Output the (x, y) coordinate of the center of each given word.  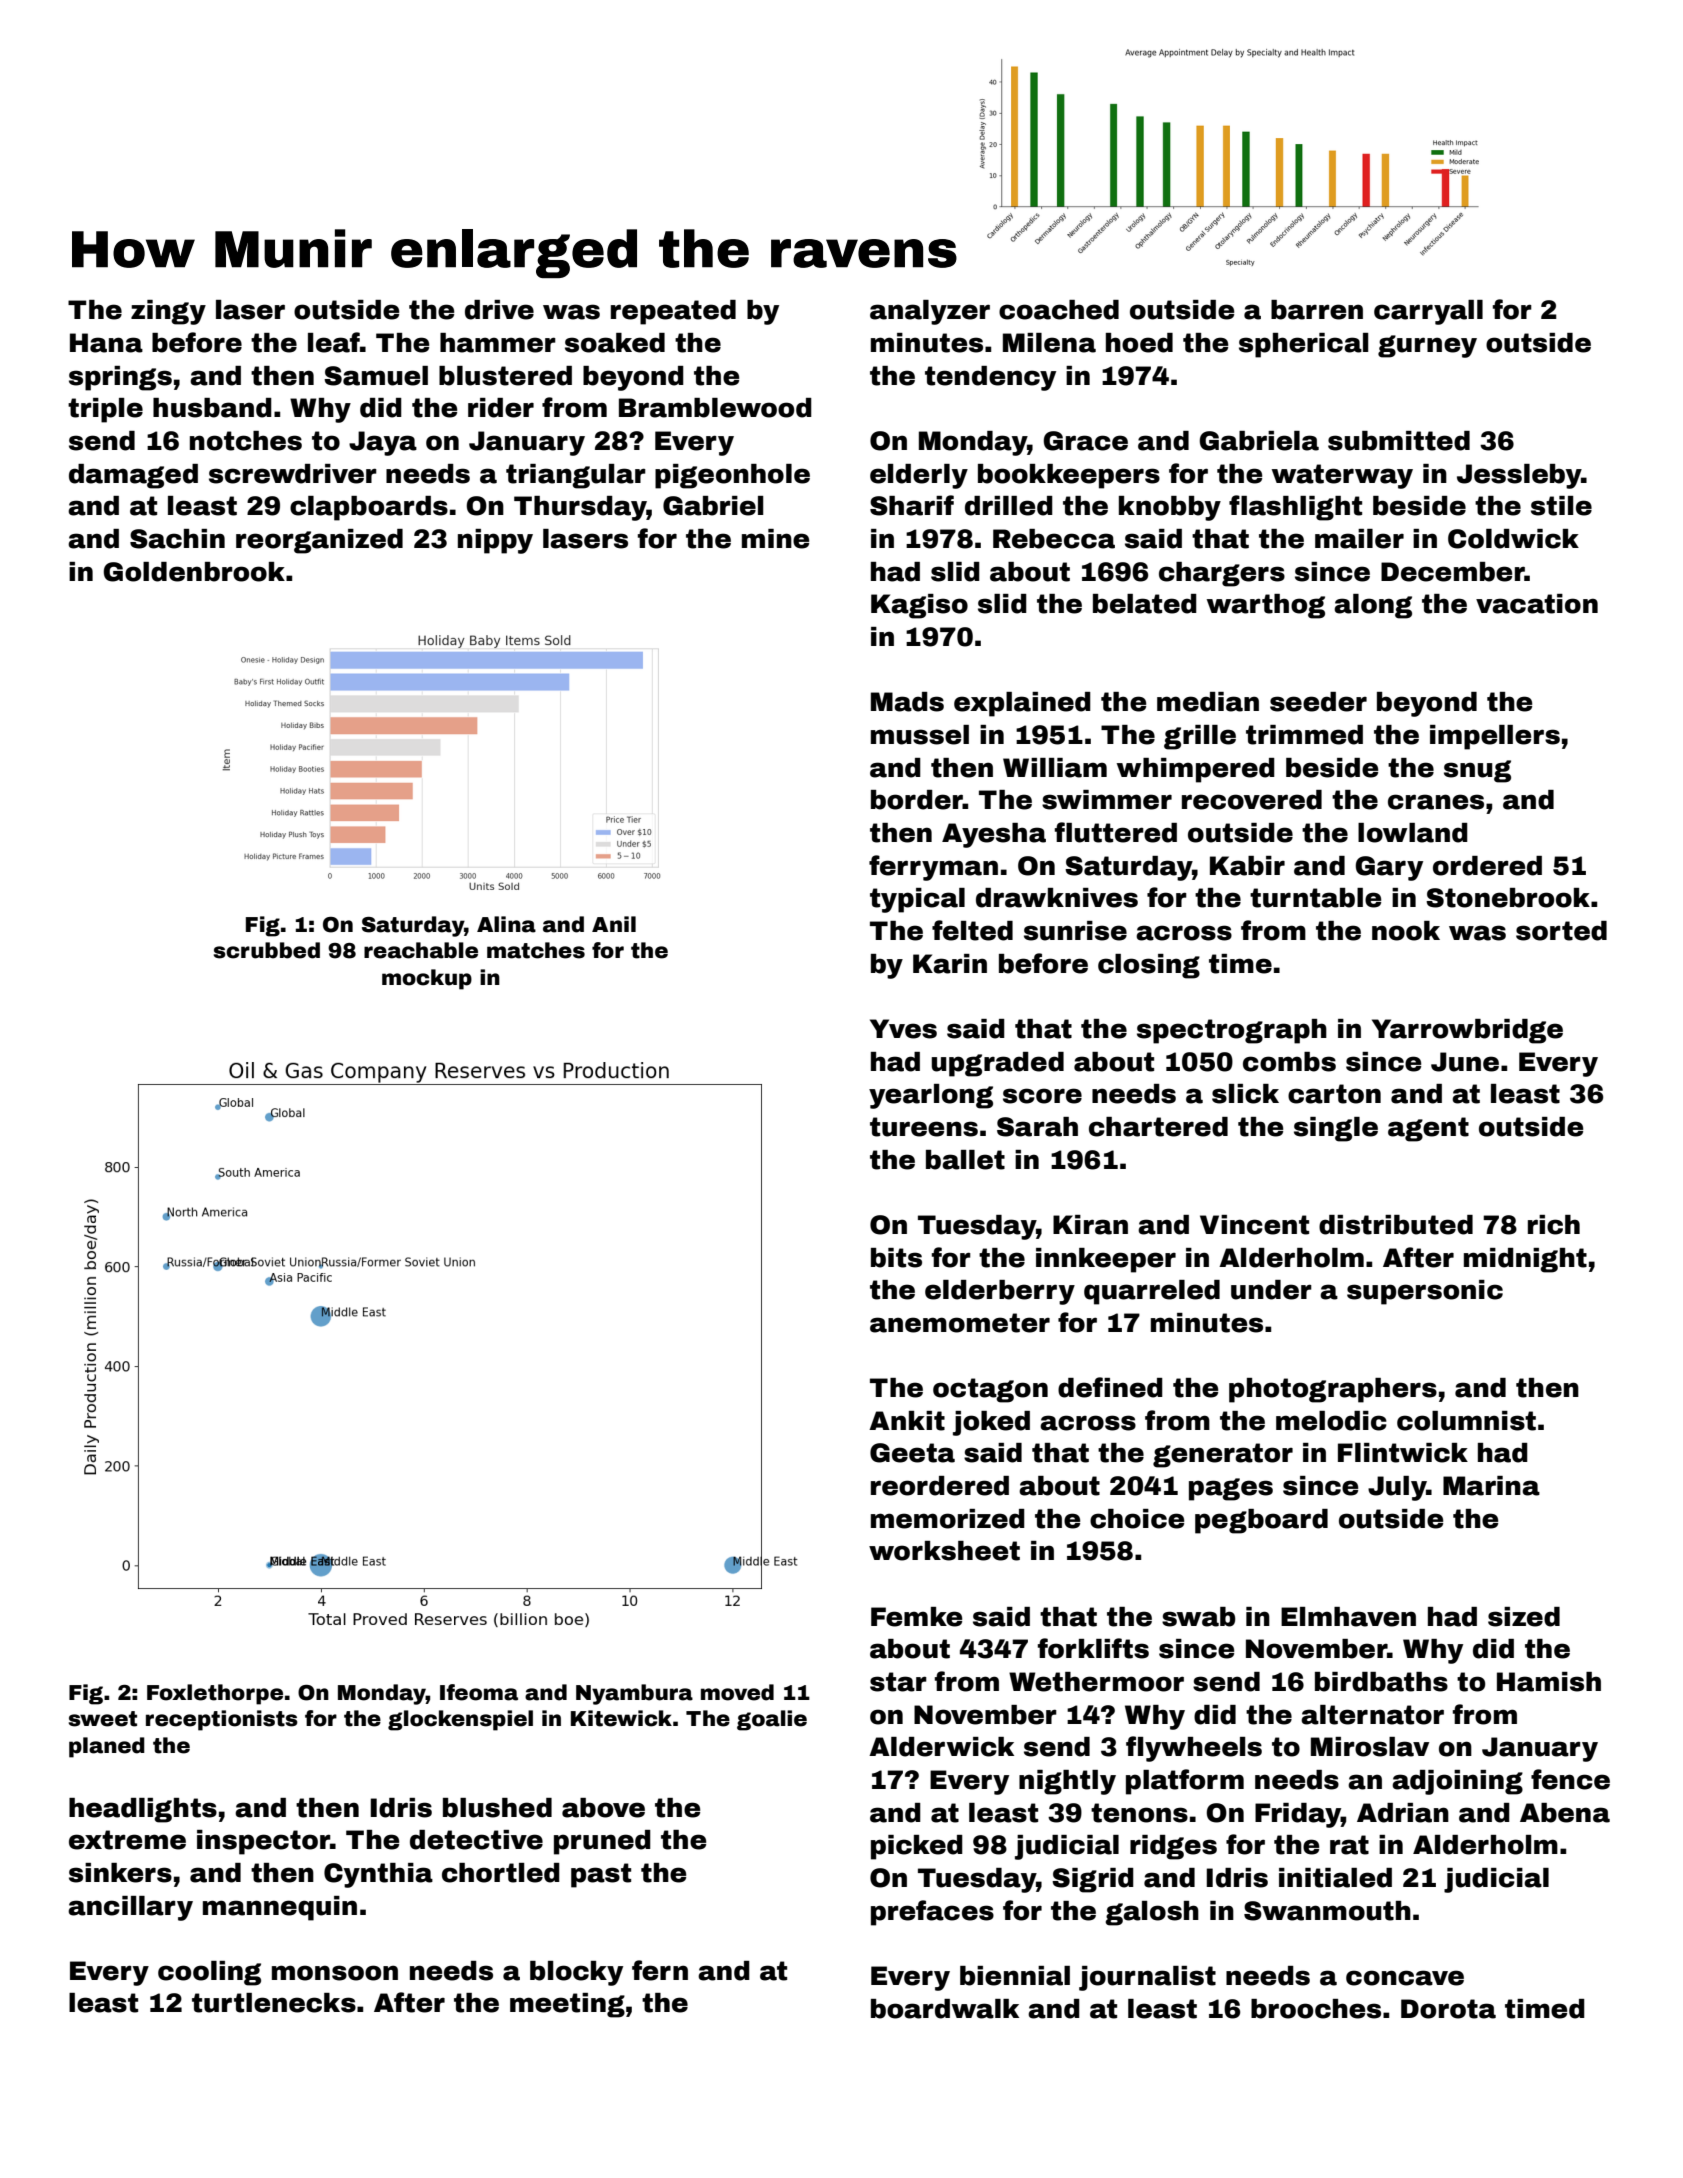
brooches (1316, 2009)
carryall (1428, 312)
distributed (1396, 1225)
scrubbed (267, 950)
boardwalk (945, 2009)
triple (105, 410)
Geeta (912, 1453)
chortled (501, 1873)
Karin (950, 964)
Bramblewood (715, 408)
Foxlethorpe (215, 1694)
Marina (1491, 1486)
